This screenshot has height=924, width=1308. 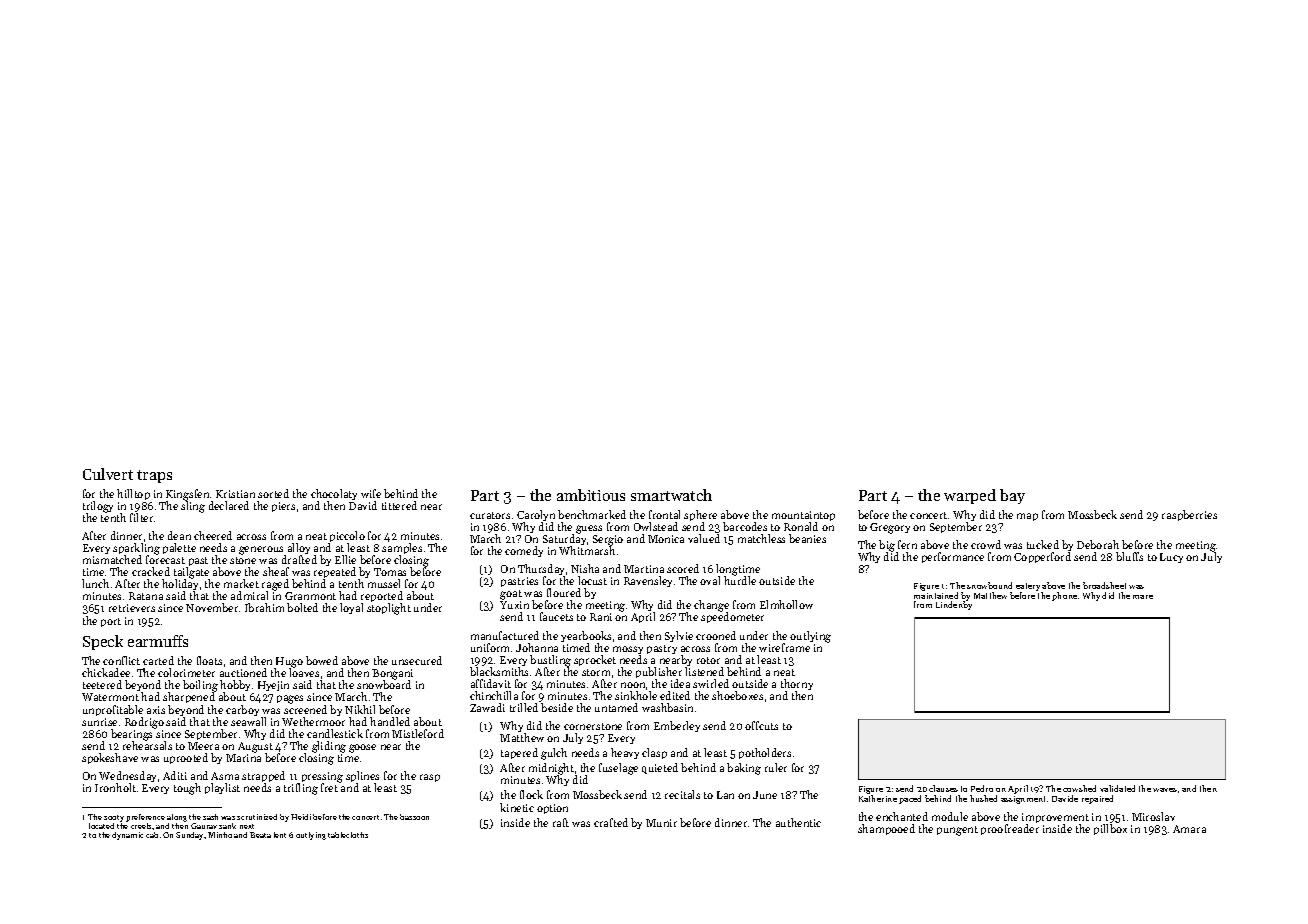 What do you see at coordinates (591, 495) in the screenshot?
I see `ambitious` at bounding box center [591, 495].
